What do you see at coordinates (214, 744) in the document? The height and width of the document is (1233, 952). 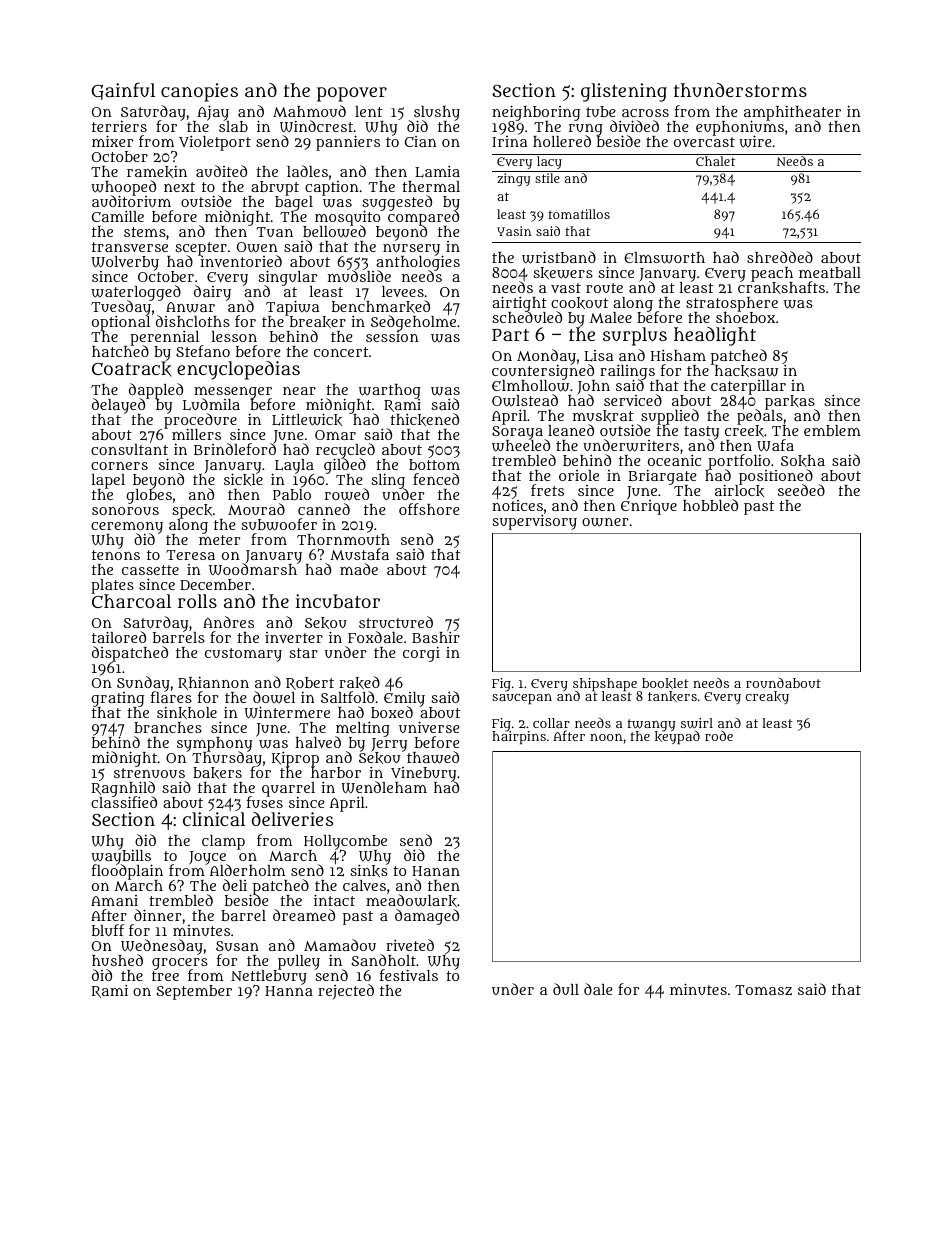 I see `symphony` at bounding box center [214, 744].
